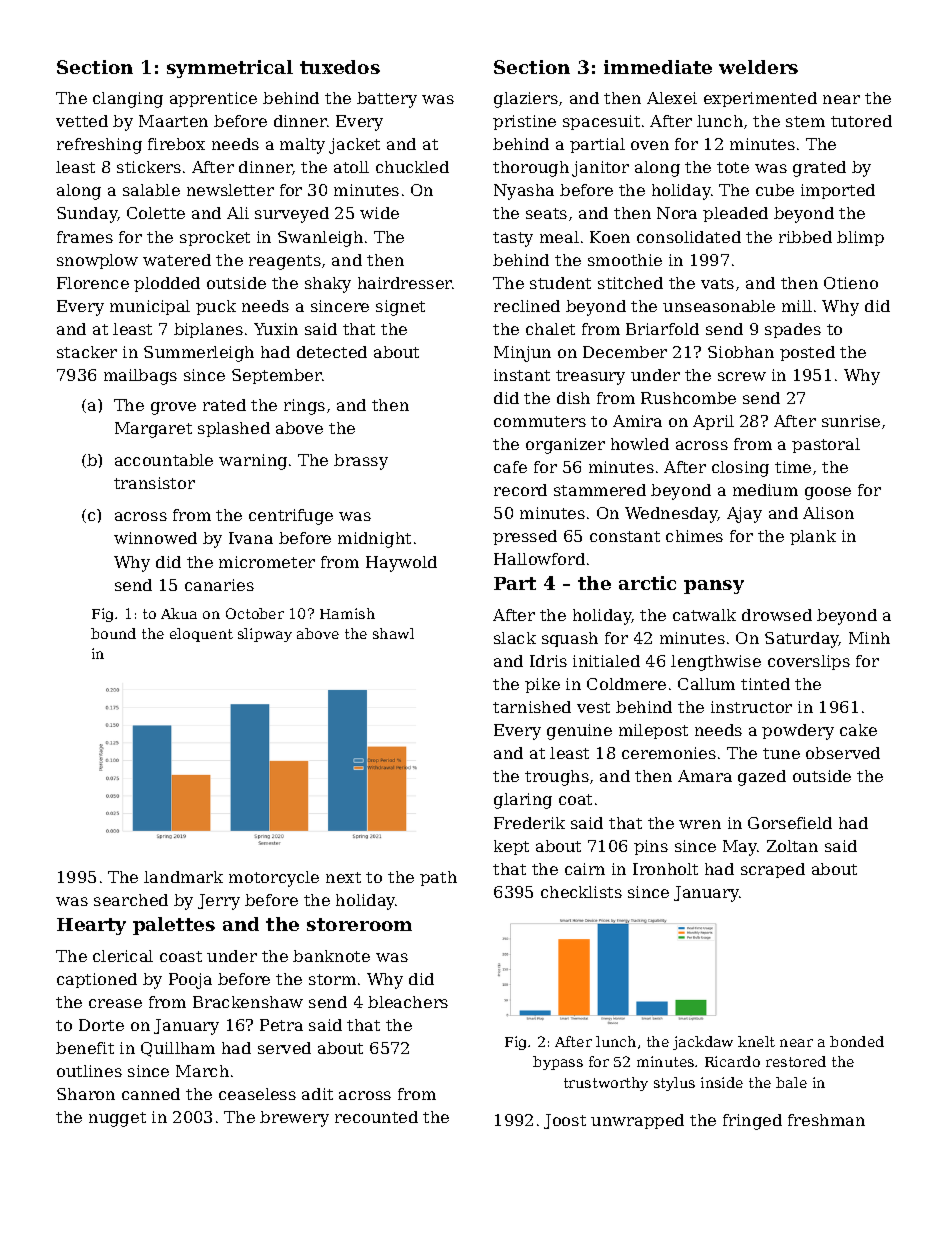 This screenshot has height=1233, width=952. Describe the element at coordinates (265, 635) in the screenshot. I see `slipway` at that location.
